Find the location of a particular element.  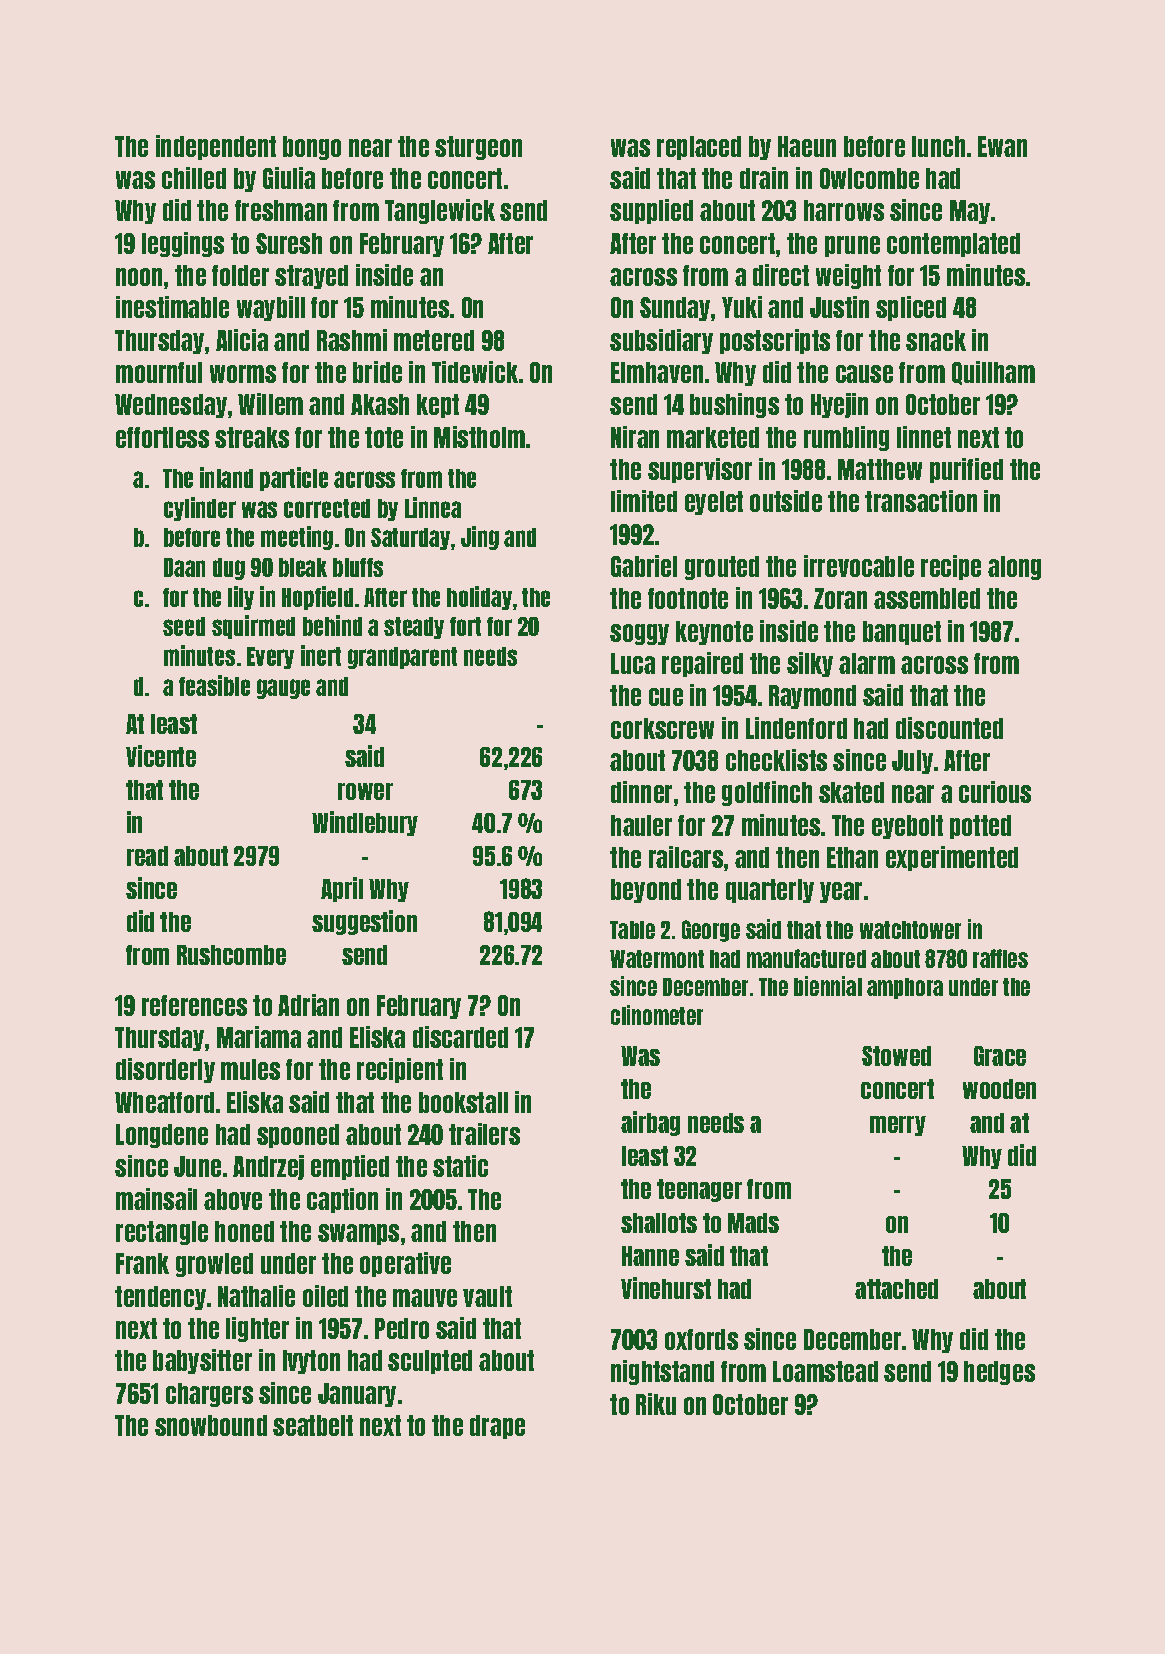

outside is located at coordinates (786, 501).
